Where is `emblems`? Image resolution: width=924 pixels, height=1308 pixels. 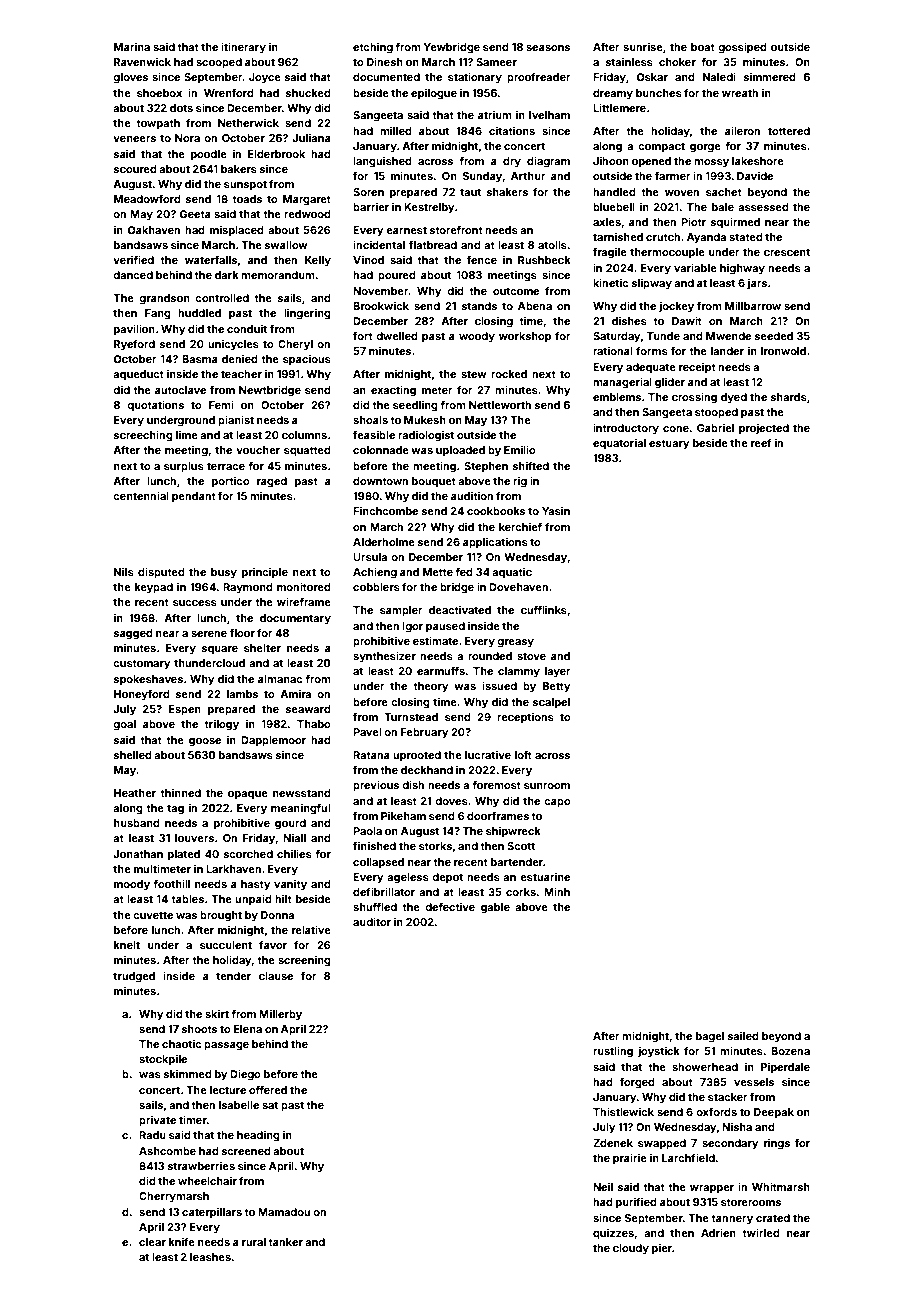 emblems is located at coordinates (617, 397).
